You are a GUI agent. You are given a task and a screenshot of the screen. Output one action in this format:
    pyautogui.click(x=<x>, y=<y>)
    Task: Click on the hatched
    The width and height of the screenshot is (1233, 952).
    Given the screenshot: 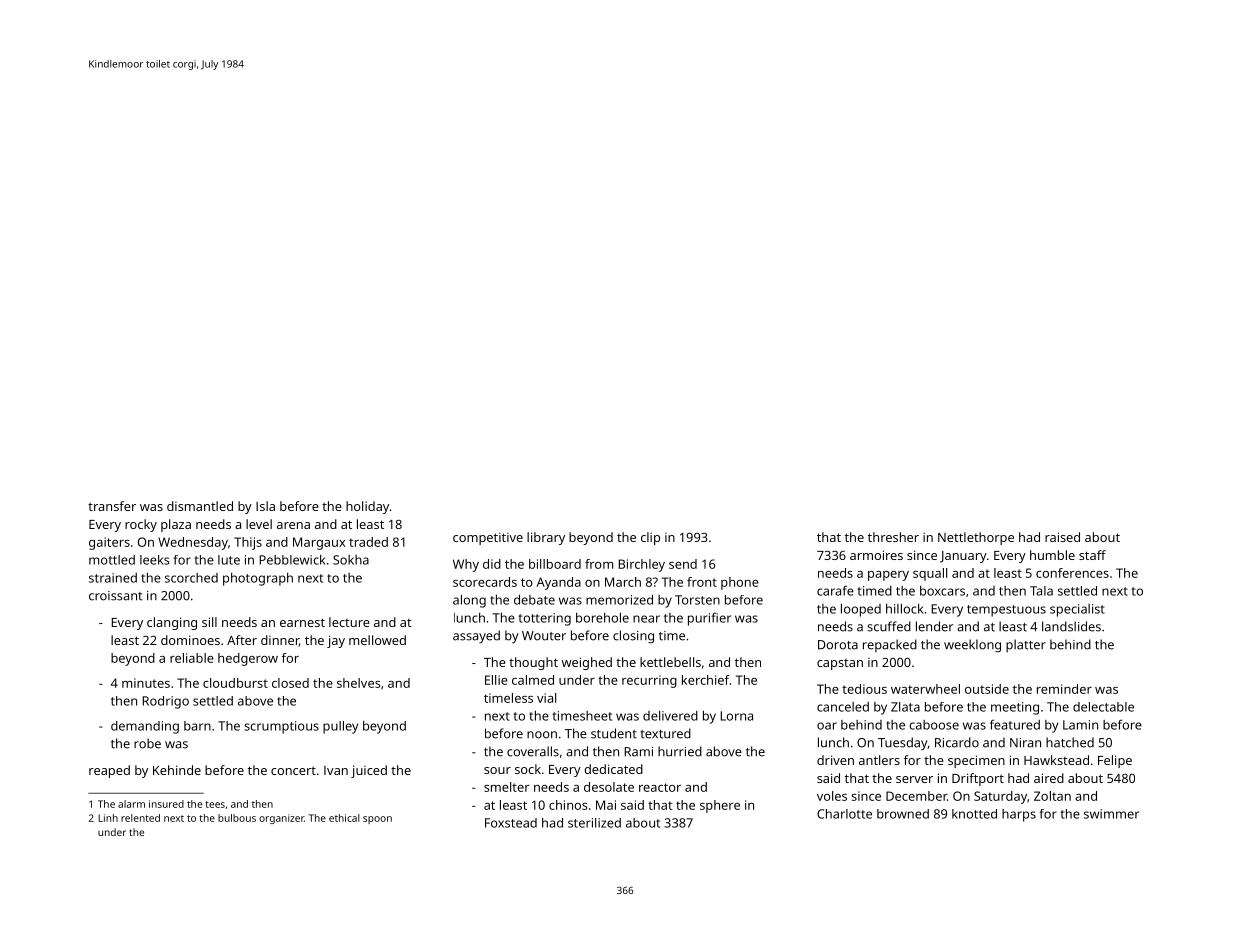 What is the action you would take?
    pyautogui.click(x=1070, y=742)
